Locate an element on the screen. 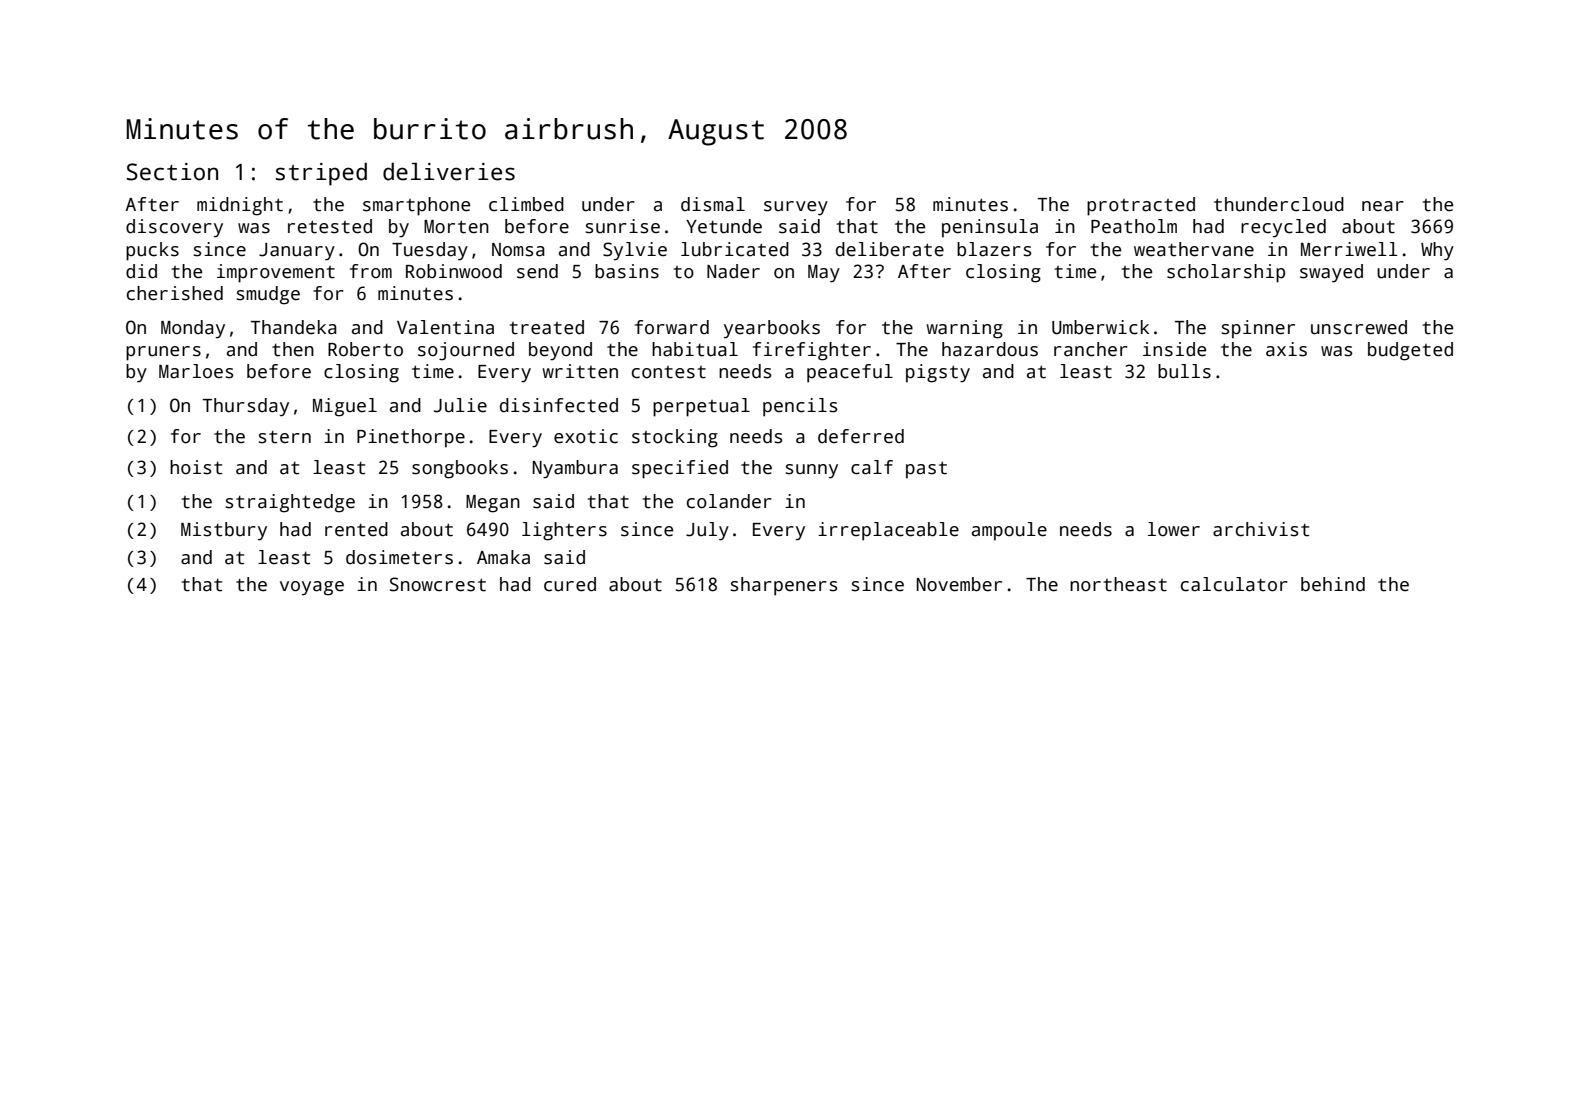 The height and width of the screenshot is (1117, 1580). behind is located at coordinates (1333, 584).
